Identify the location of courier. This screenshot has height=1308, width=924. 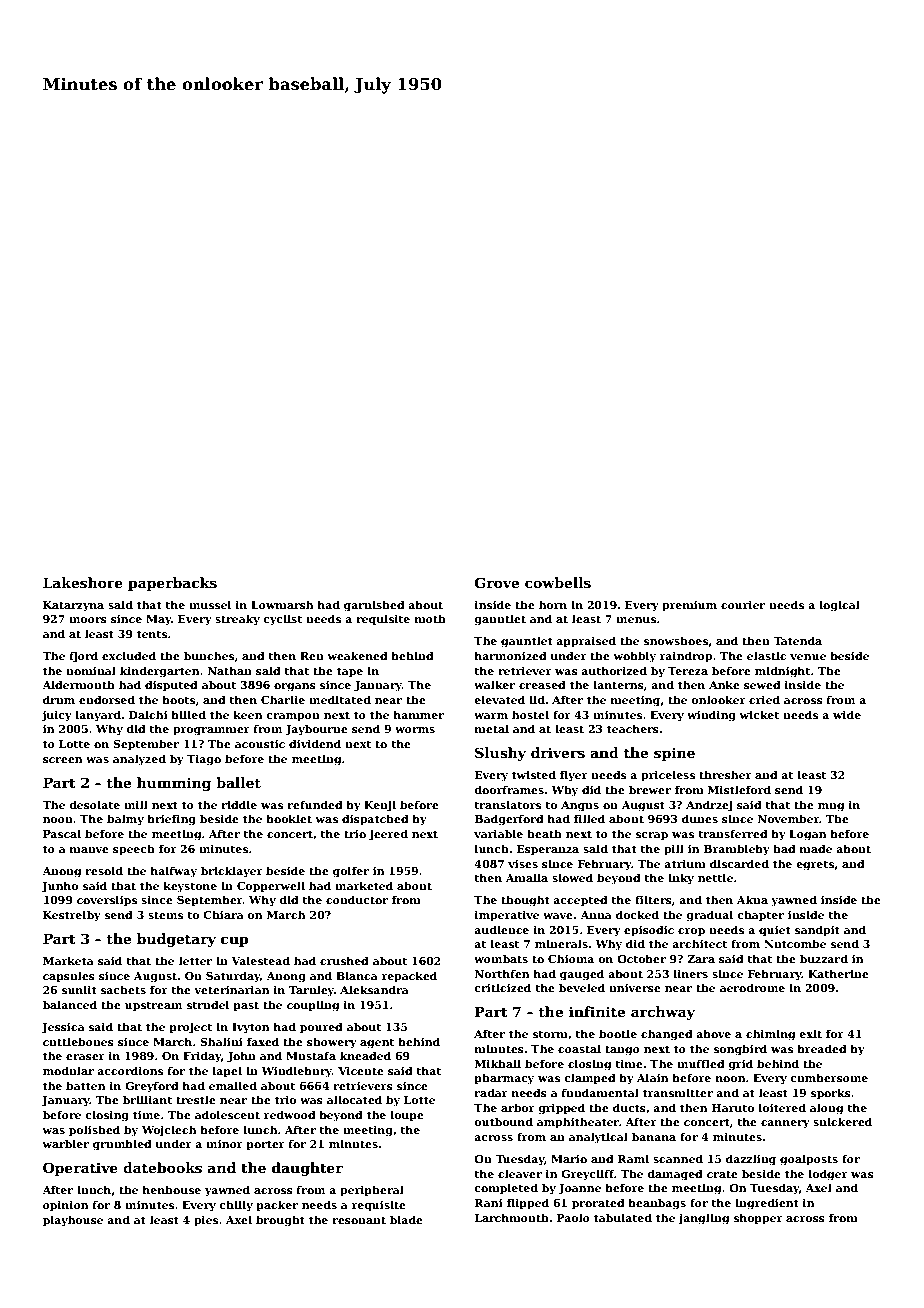
(743, 605).
